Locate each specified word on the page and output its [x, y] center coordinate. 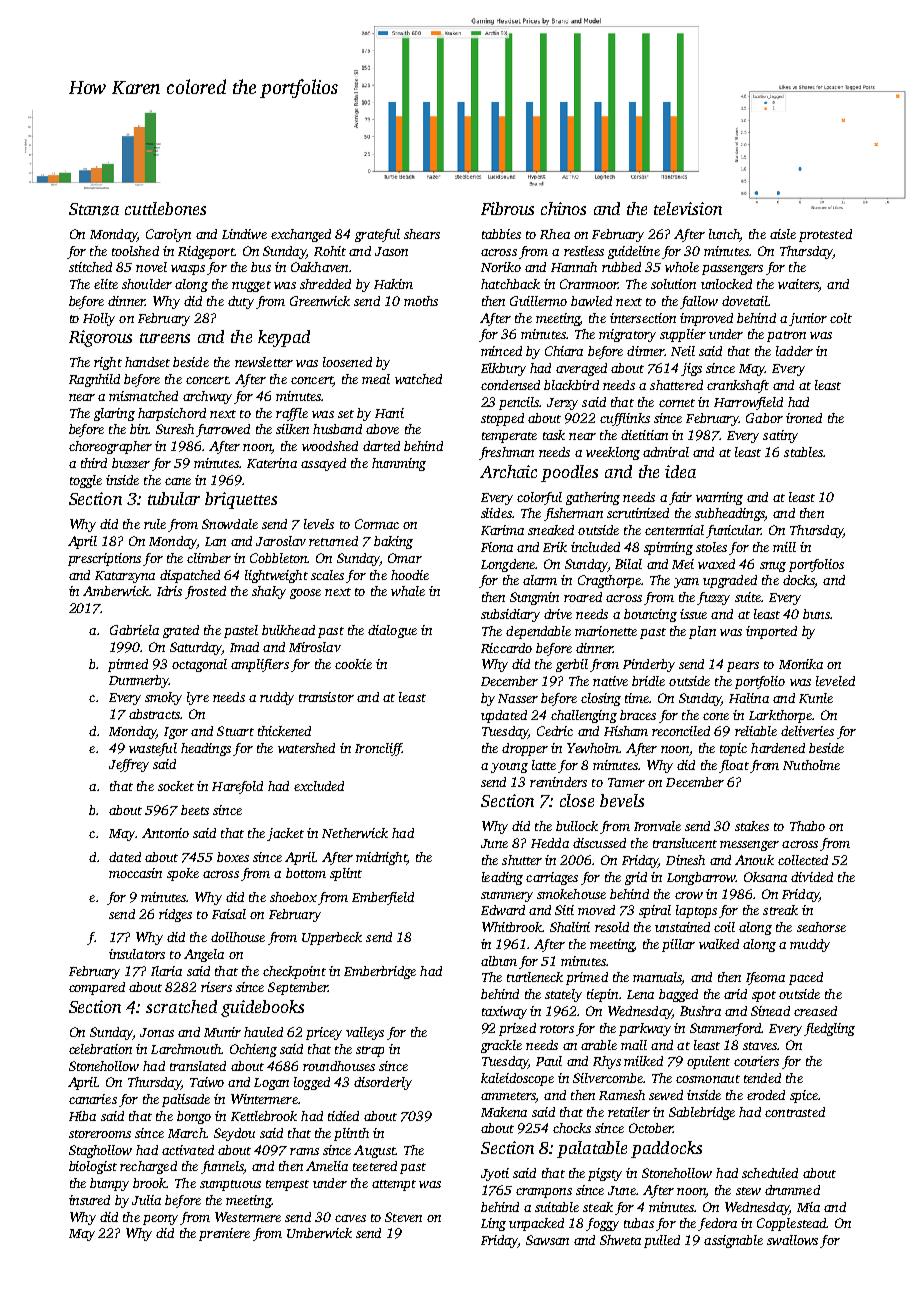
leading [502, 878]
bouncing [650, 615]
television [688, 208]
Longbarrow [701, 878]
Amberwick [116, 591]
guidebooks [262, 1008]
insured [89, 1200]
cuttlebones [165, 208]
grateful [377, 235]
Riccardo [506, 648]
